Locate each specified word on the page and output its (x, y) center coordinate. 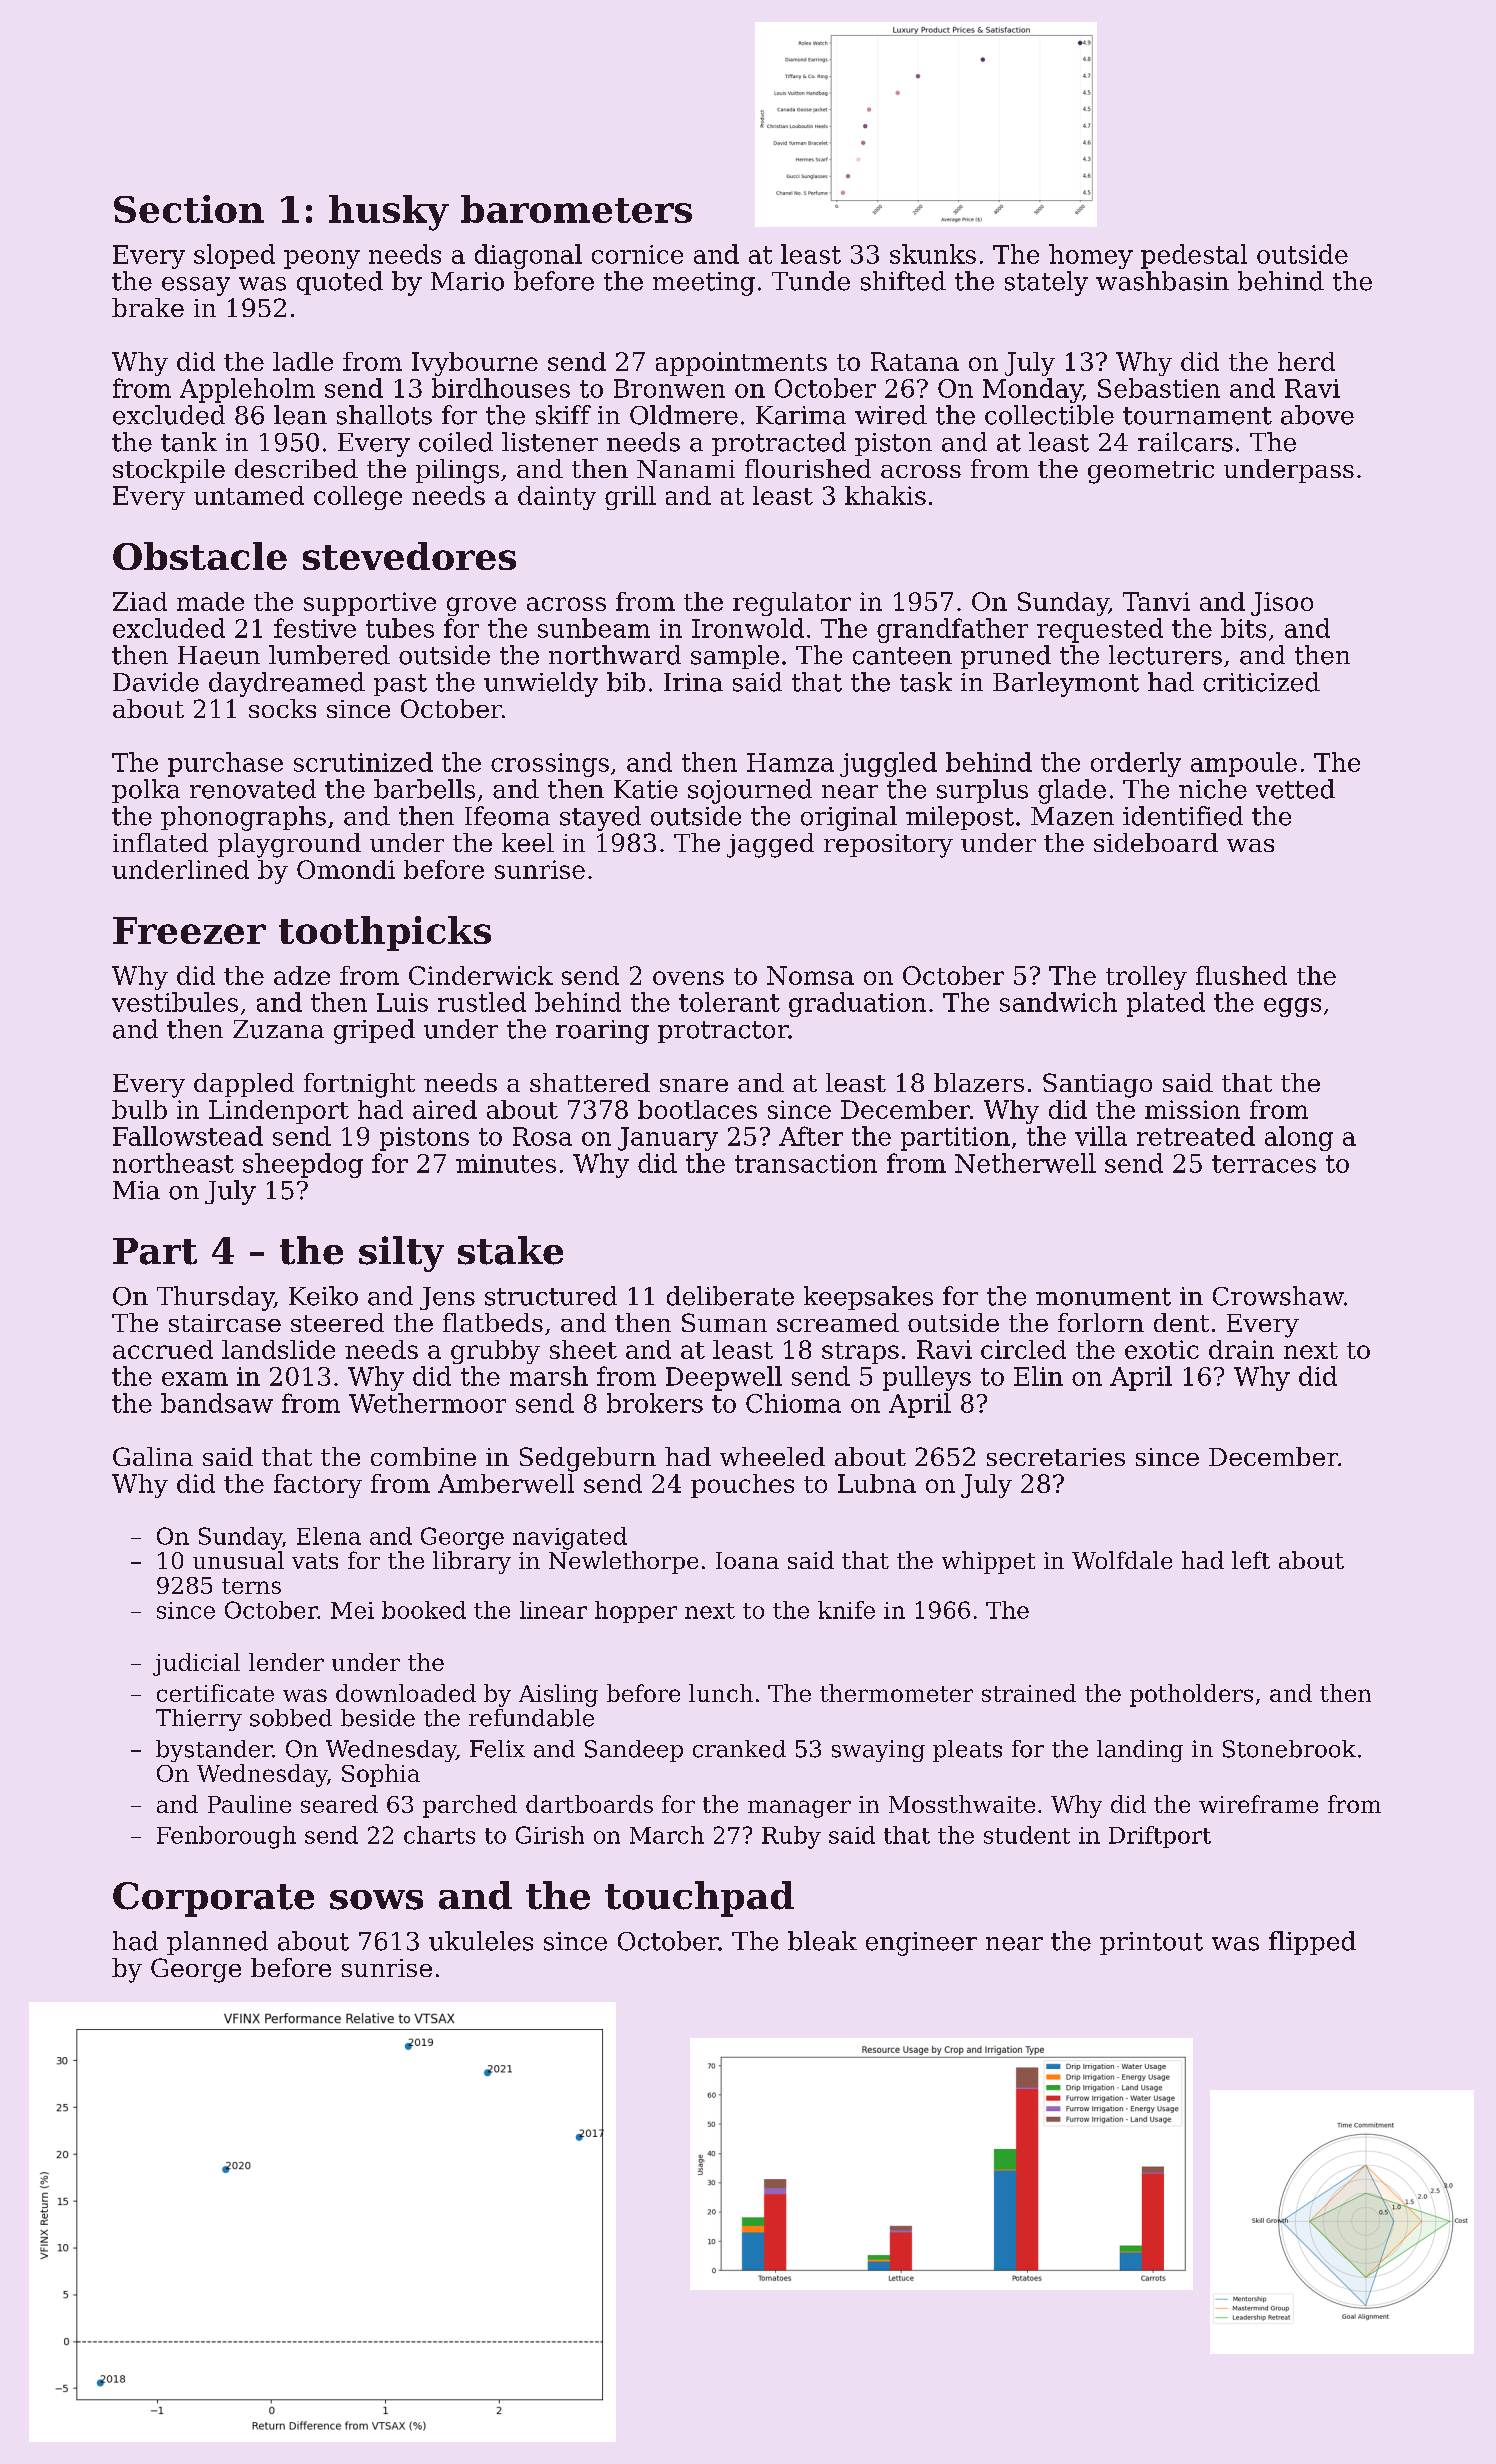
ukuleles (481, 1941)
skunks (933, 254)
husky (389, 213)
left (1251, 1560)
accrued (163, 1349)
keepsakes (868, 1298)
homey (1091, 256)
